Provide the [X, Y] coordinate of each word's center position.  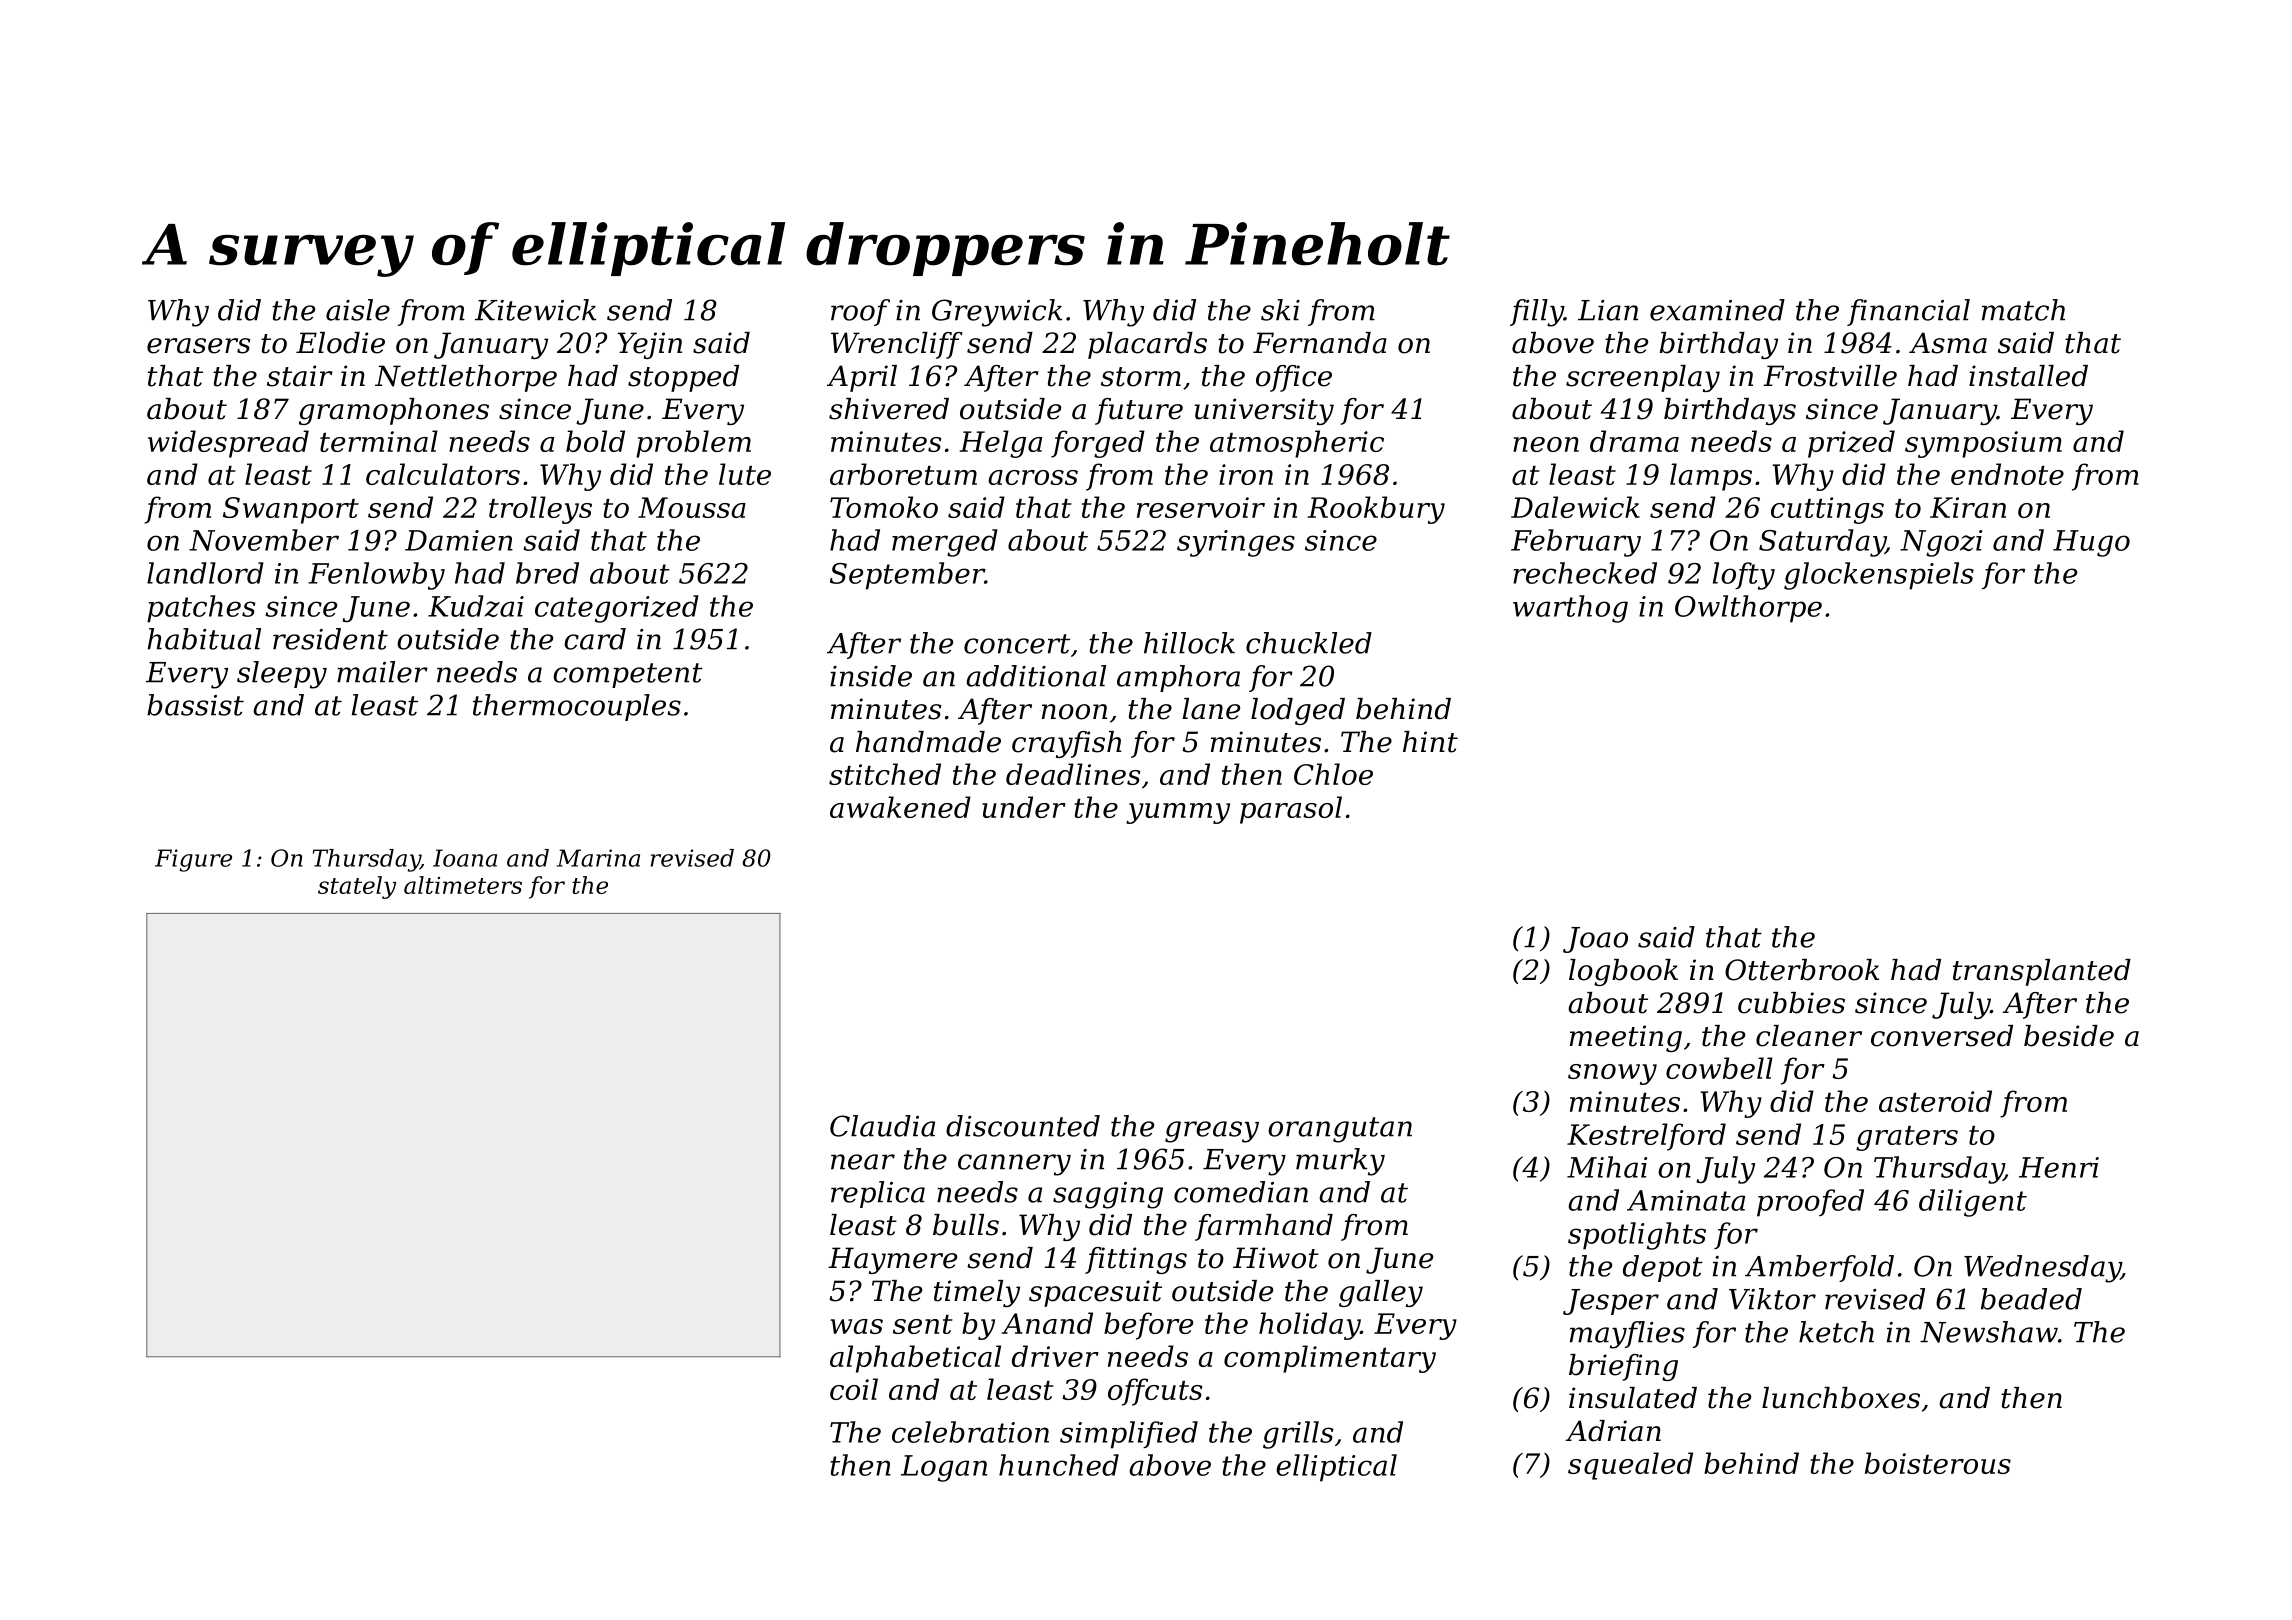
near [863, 1162]
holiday [1309, 1326]
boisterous [1938, 1463]
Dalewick [1575, 507]
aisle [358, 310]
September [907, 576]
